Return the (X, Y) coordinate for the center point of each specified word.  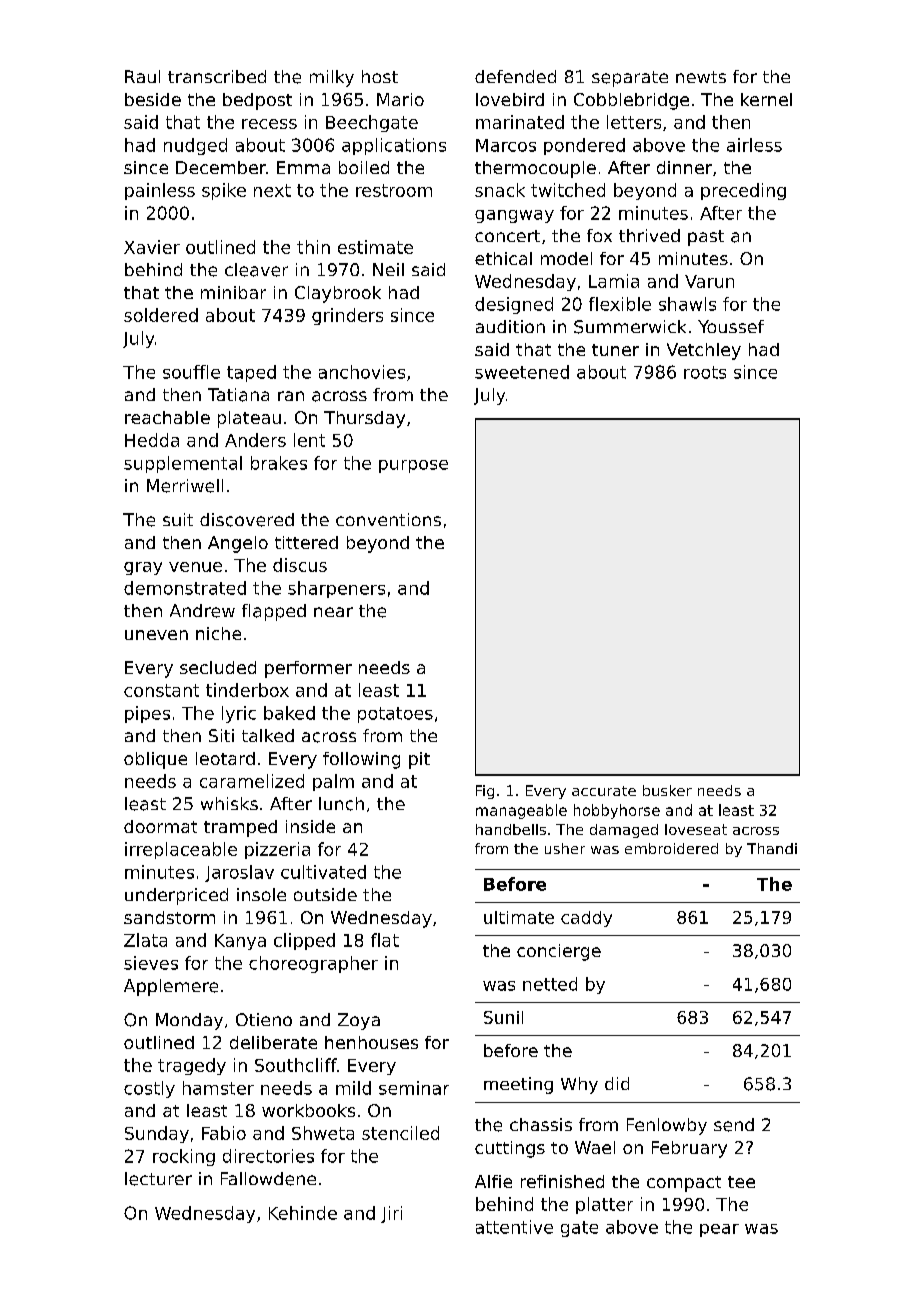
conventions (388, 519)
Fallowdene (268, 1179)
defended (515, 76)
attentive (514, 1227)
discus (300, 565)
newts (701, 77)
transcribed (217, 76)
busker (667, 790)
